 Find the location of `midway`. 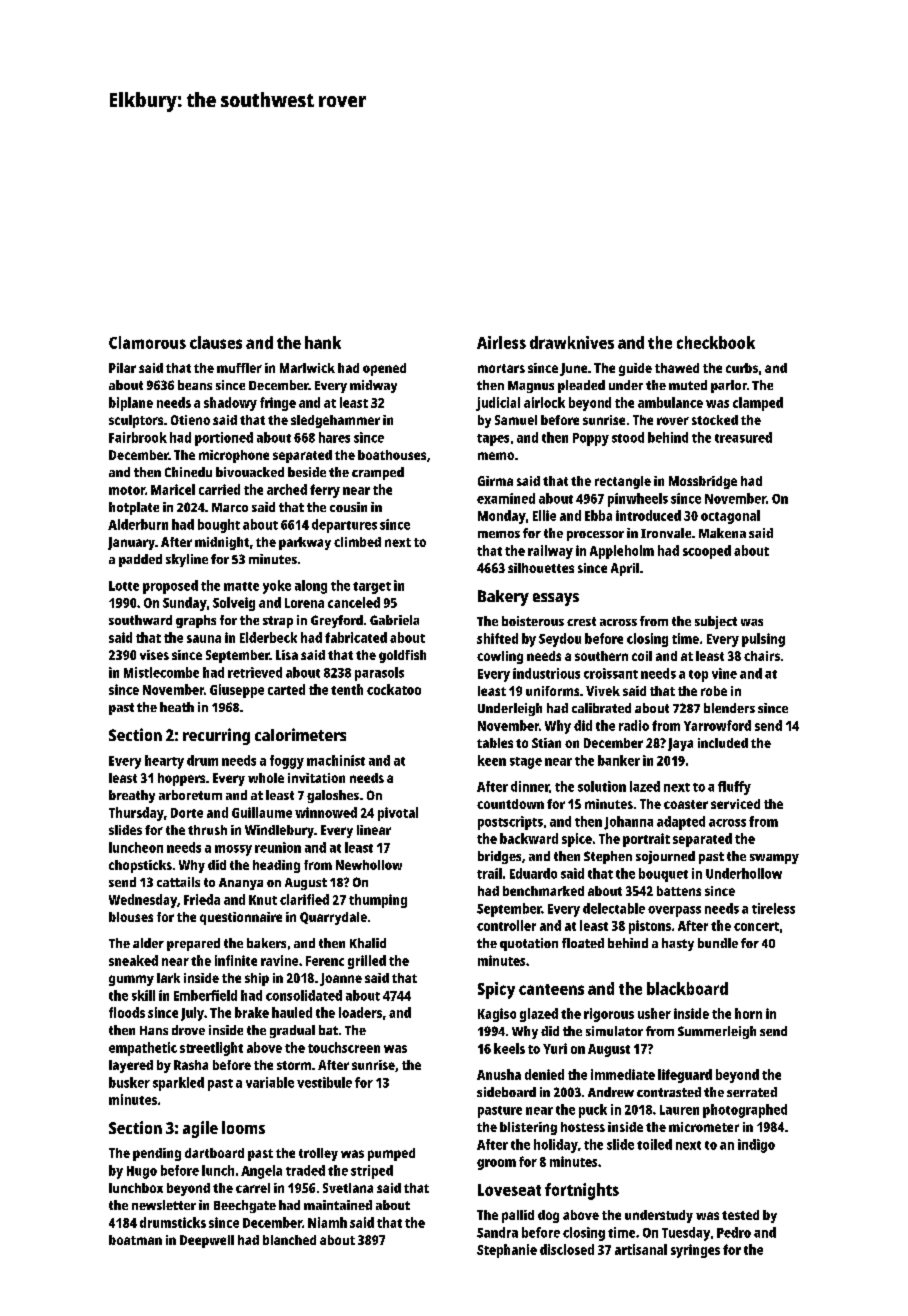

midway is located at coordinates (373, 386).
